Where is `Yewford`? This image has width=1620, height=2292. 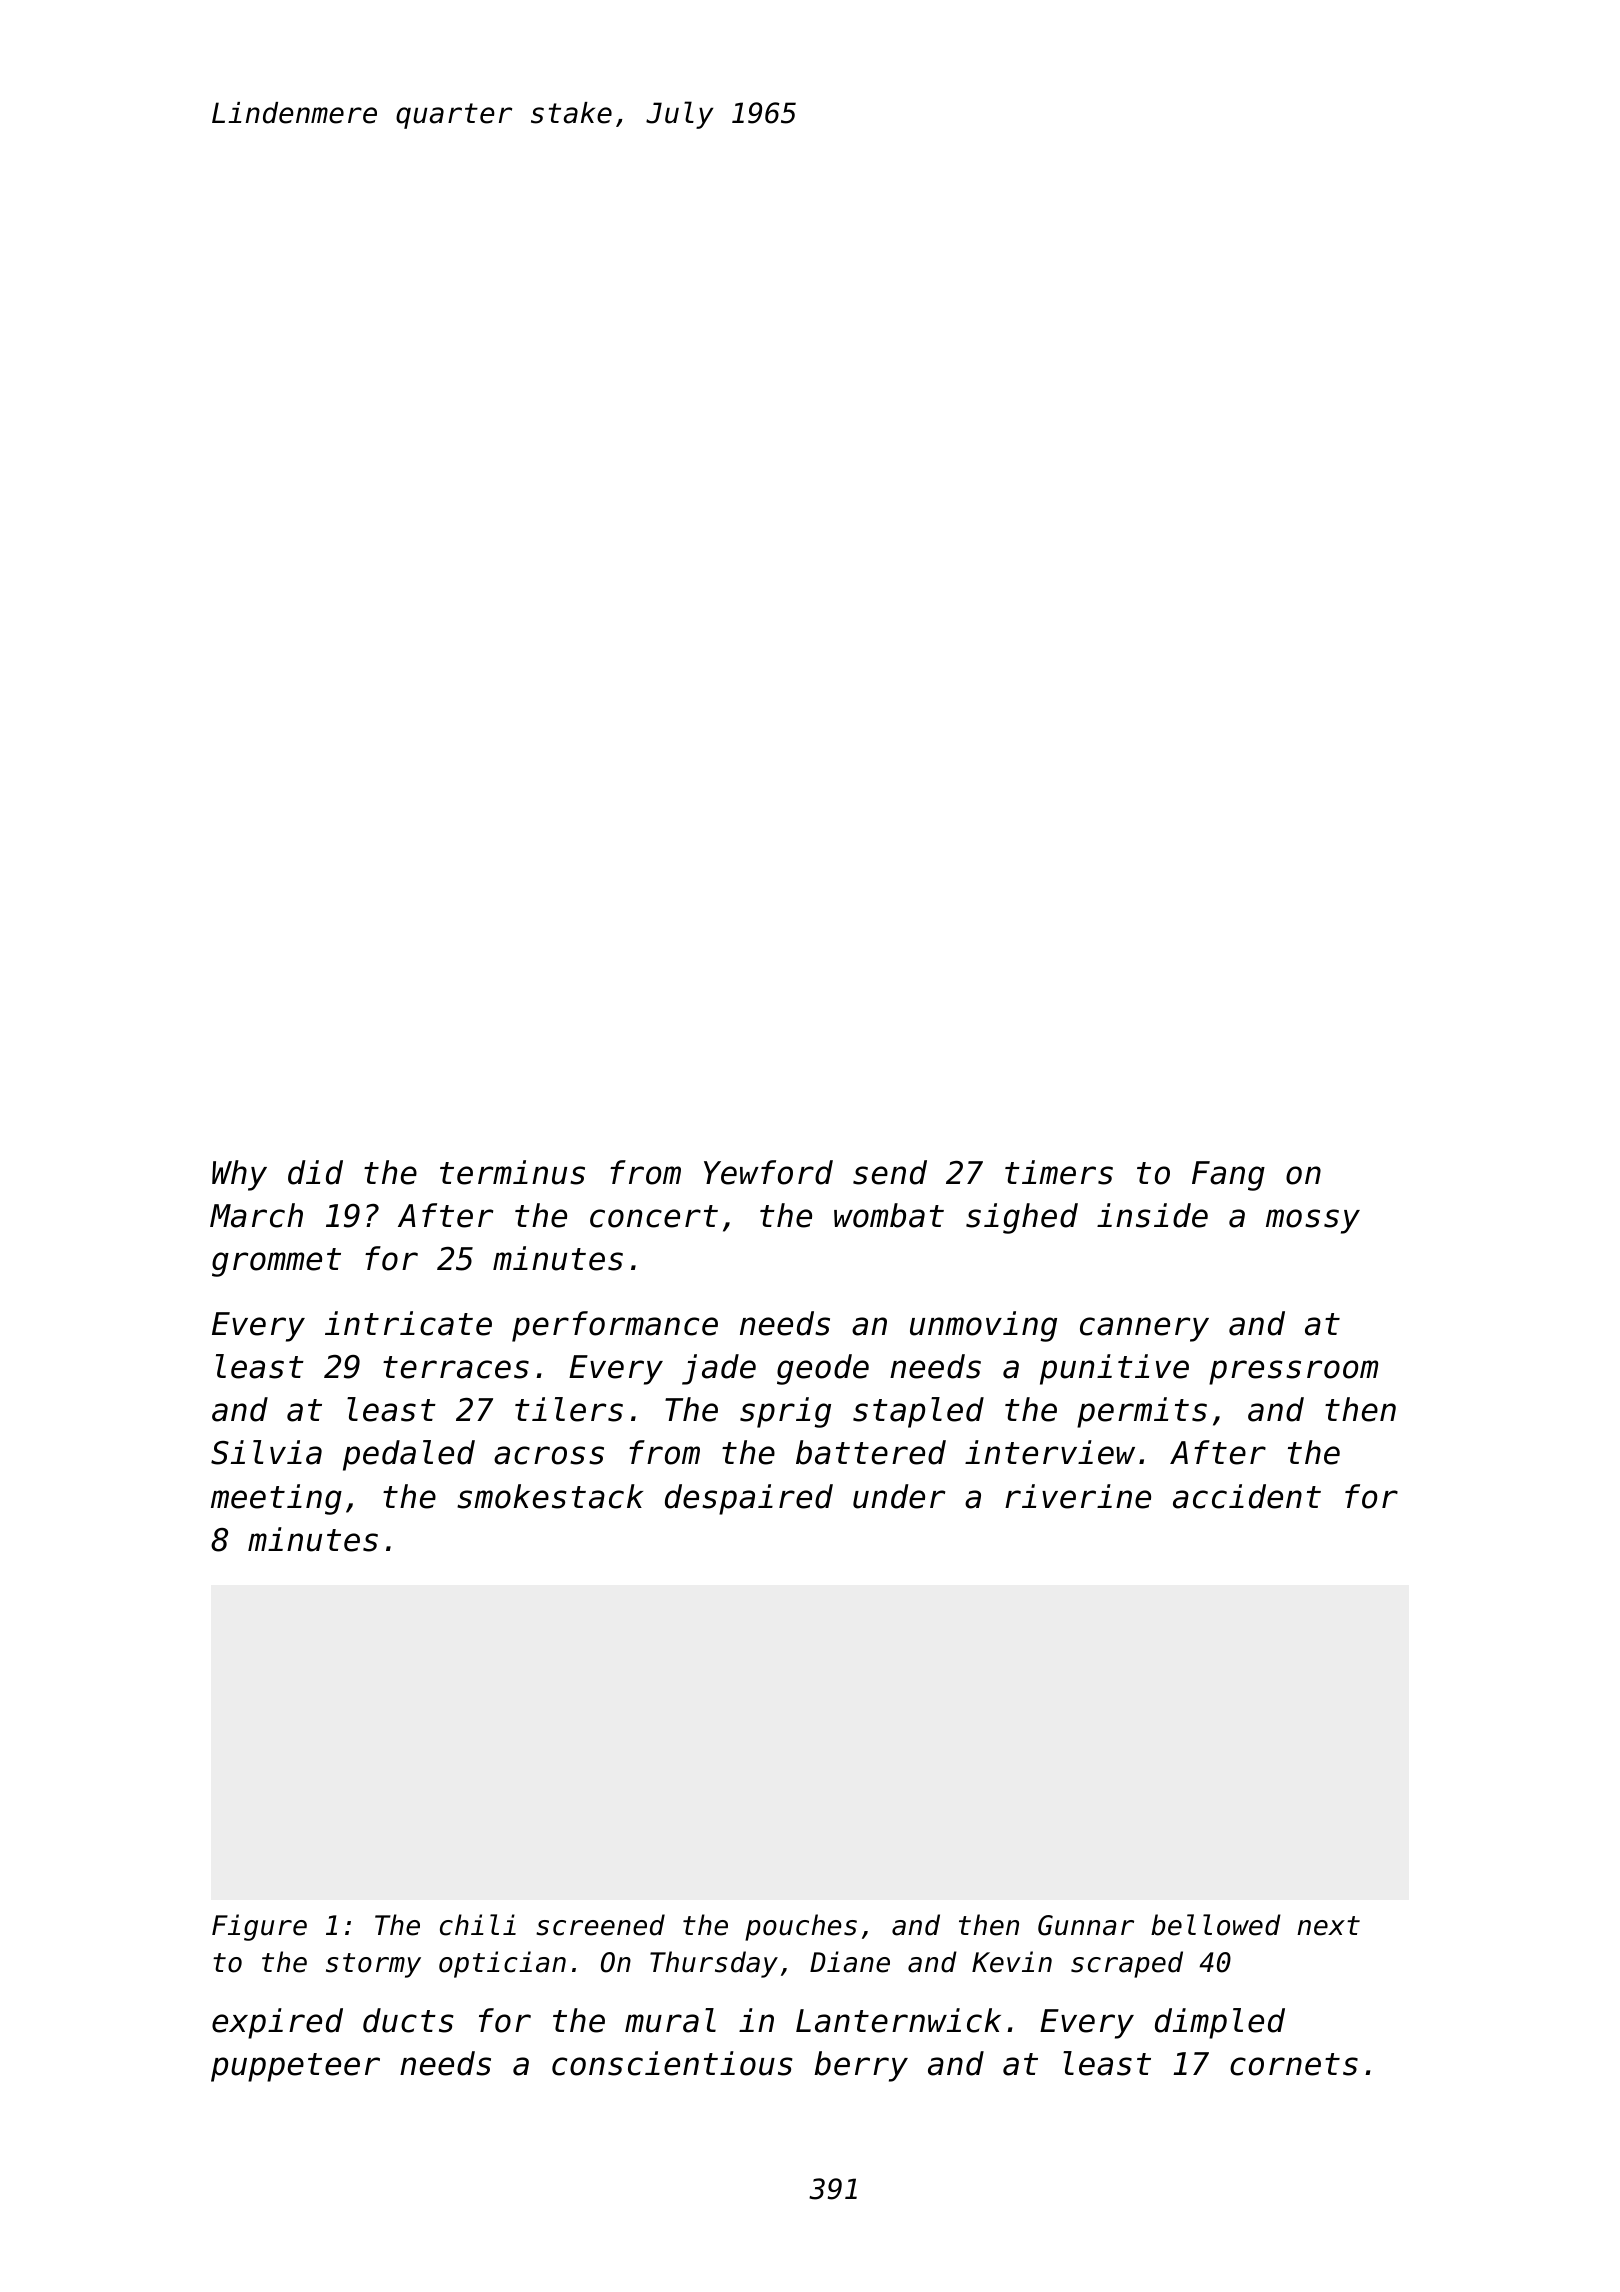
Yewford is located at coordinates (768, 1172).
